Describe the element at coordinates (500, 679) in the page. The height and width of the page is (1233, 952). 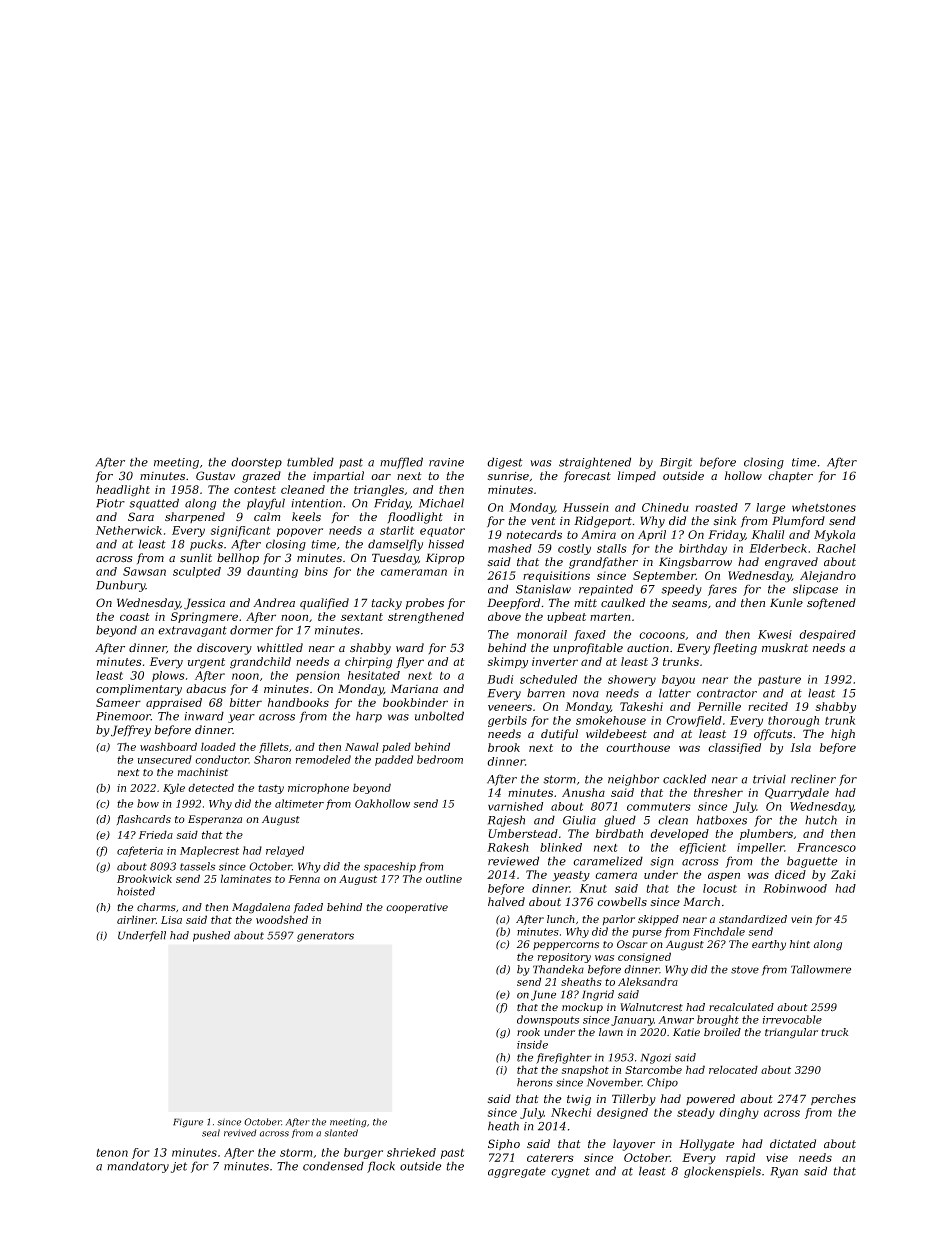
I see `Budi` at that location.
